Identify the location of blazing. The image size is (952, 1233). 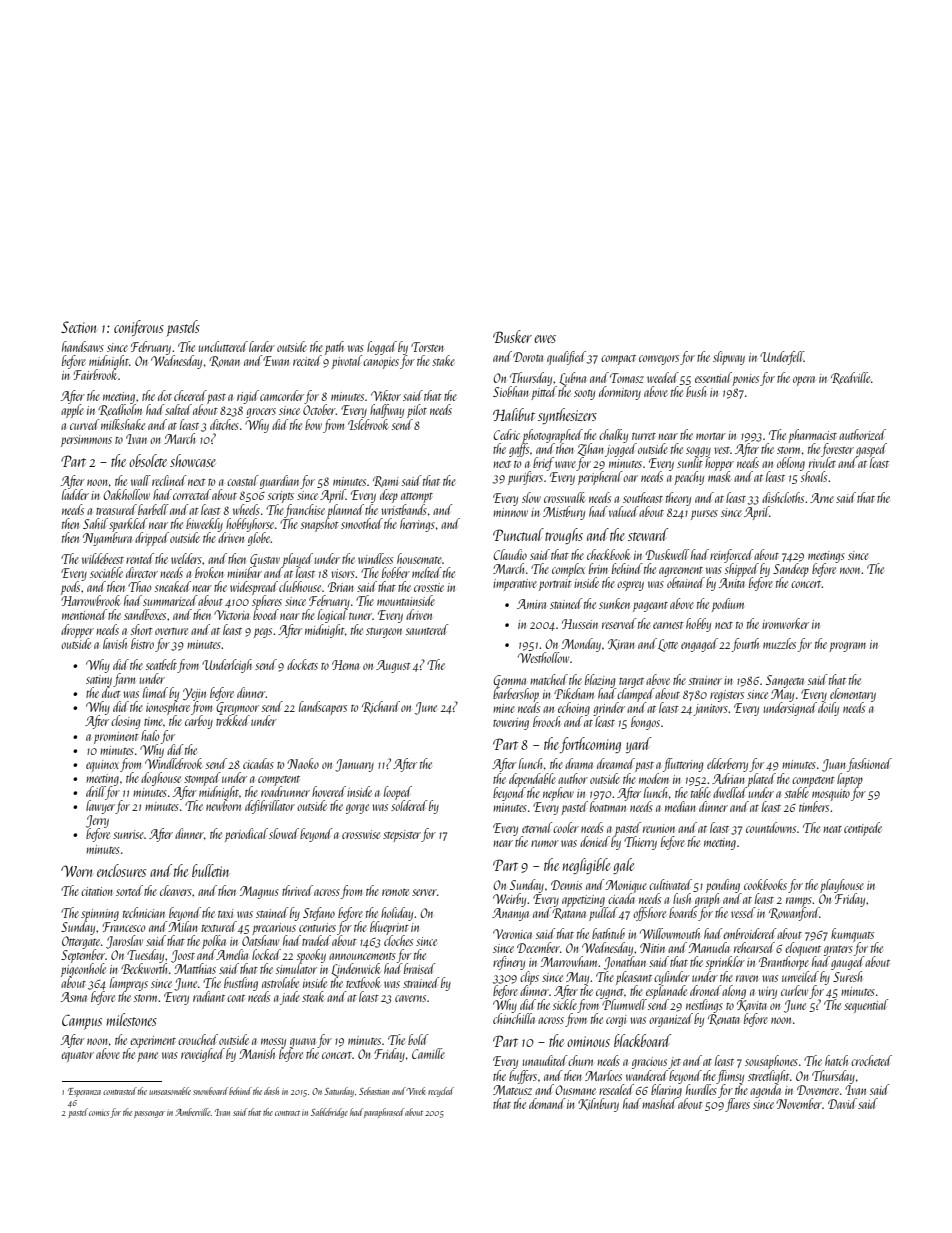
(600, 681).
